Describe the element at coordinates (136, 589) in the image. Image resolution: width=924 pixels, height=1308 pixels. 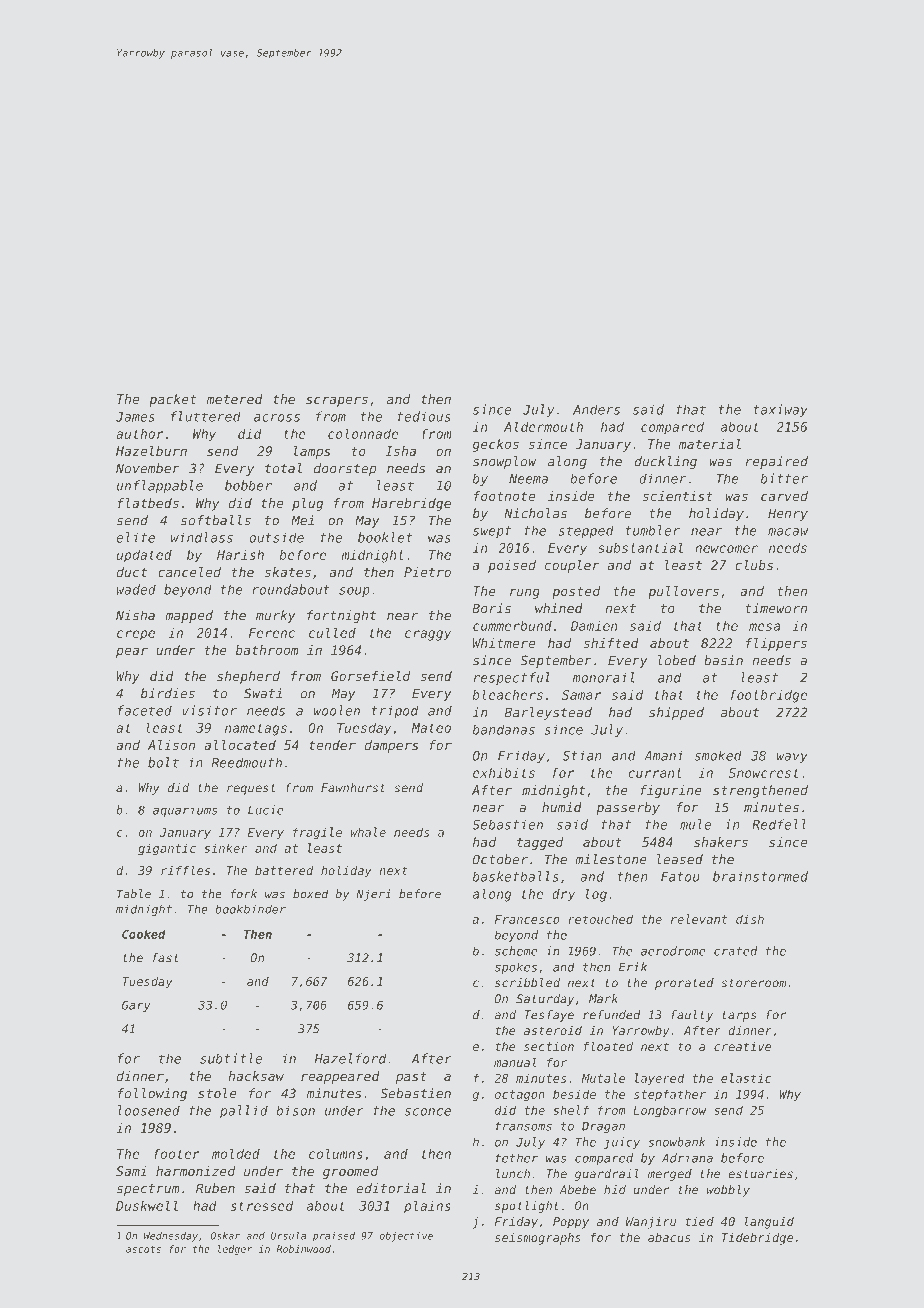
I see `waded` at that location.
